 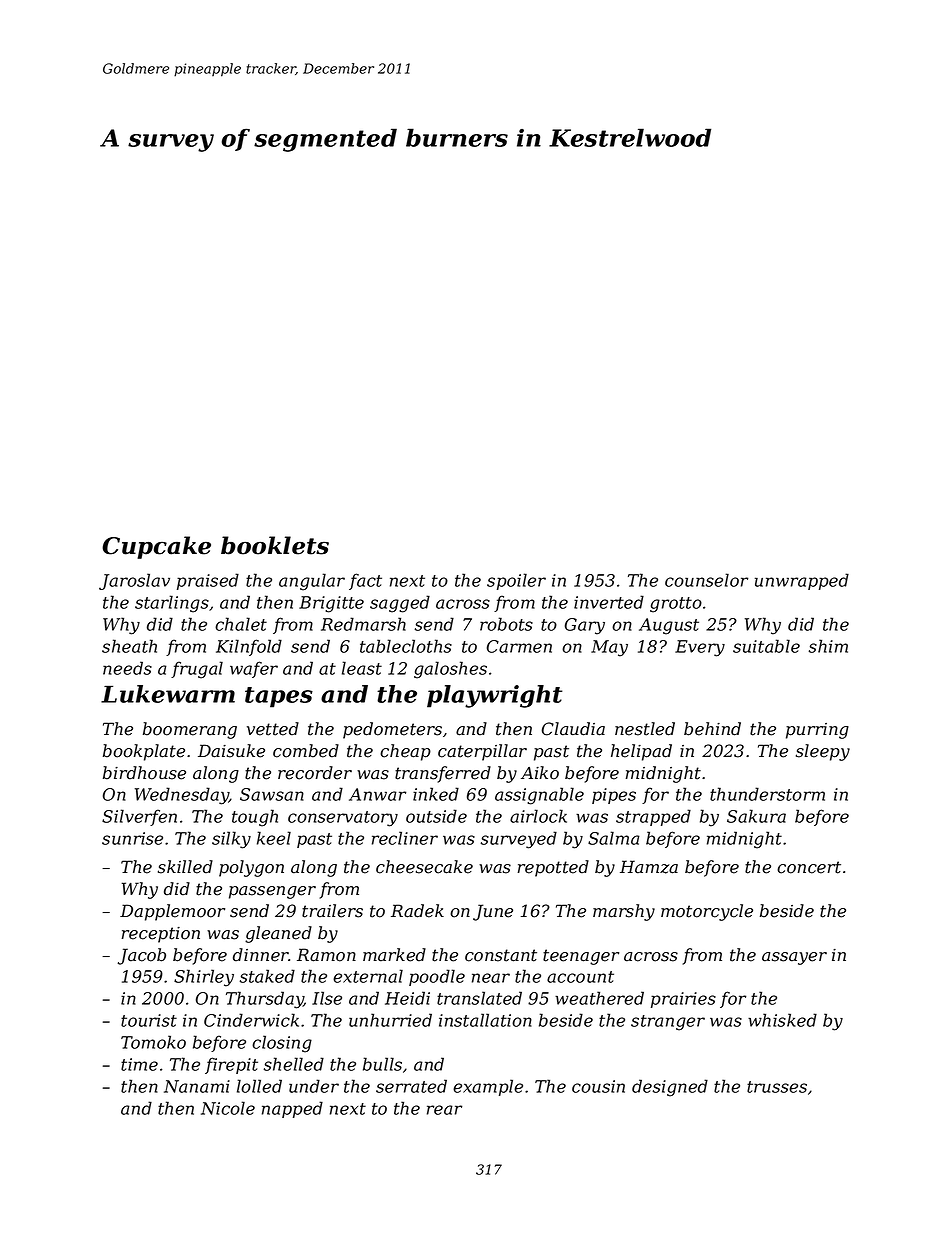 I want to click on bulls, so click(x=382, y=1064).
